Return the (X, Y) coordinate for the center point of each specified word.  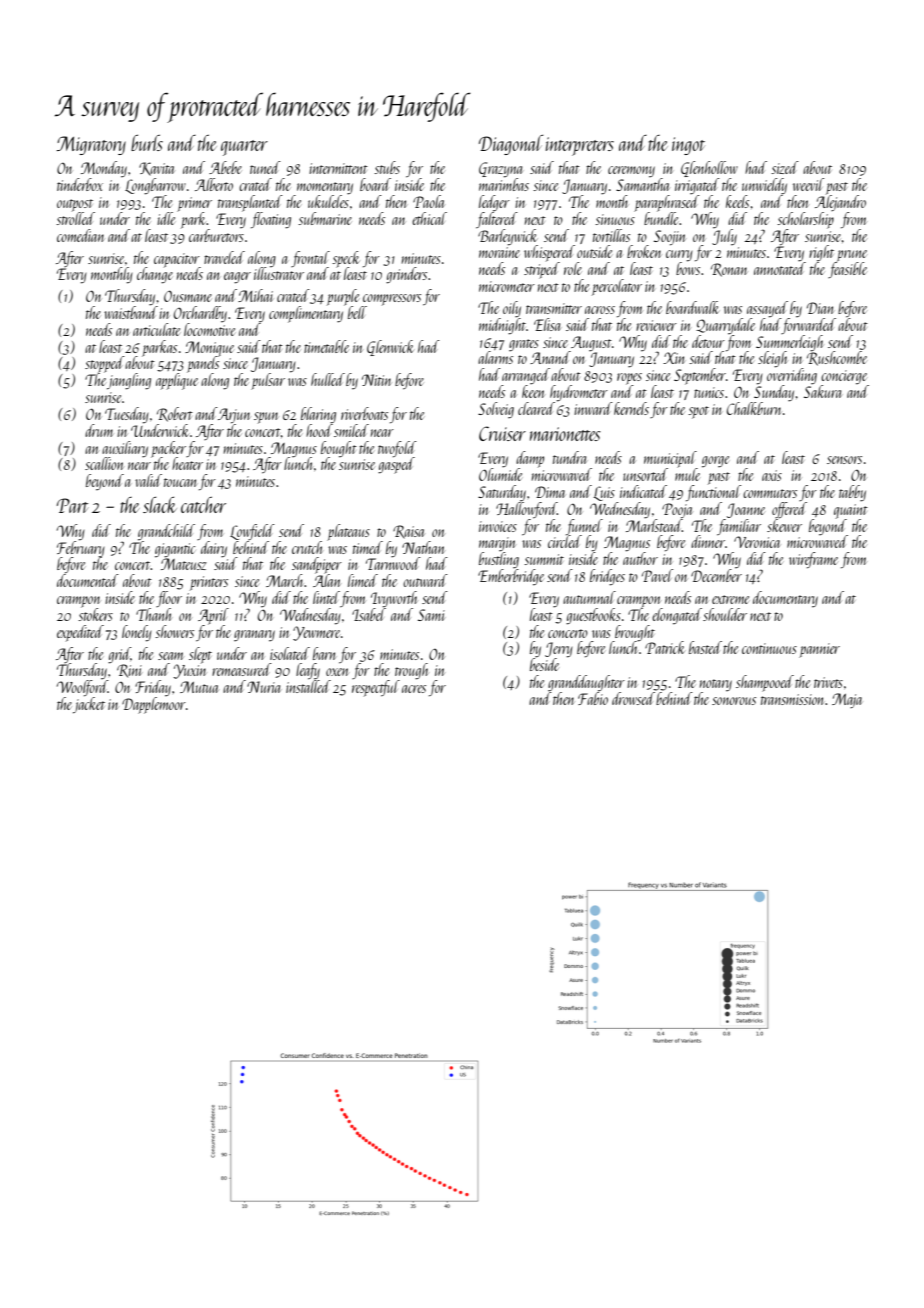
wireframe (813, 560)
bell (357, 312)
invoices (498, 526)
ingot (688, 146)
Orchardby (200, 314)
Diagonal (511, 145)
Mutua (199, 687)
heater (187, 463)
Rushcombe (837, 358)
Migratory (91, 145)
